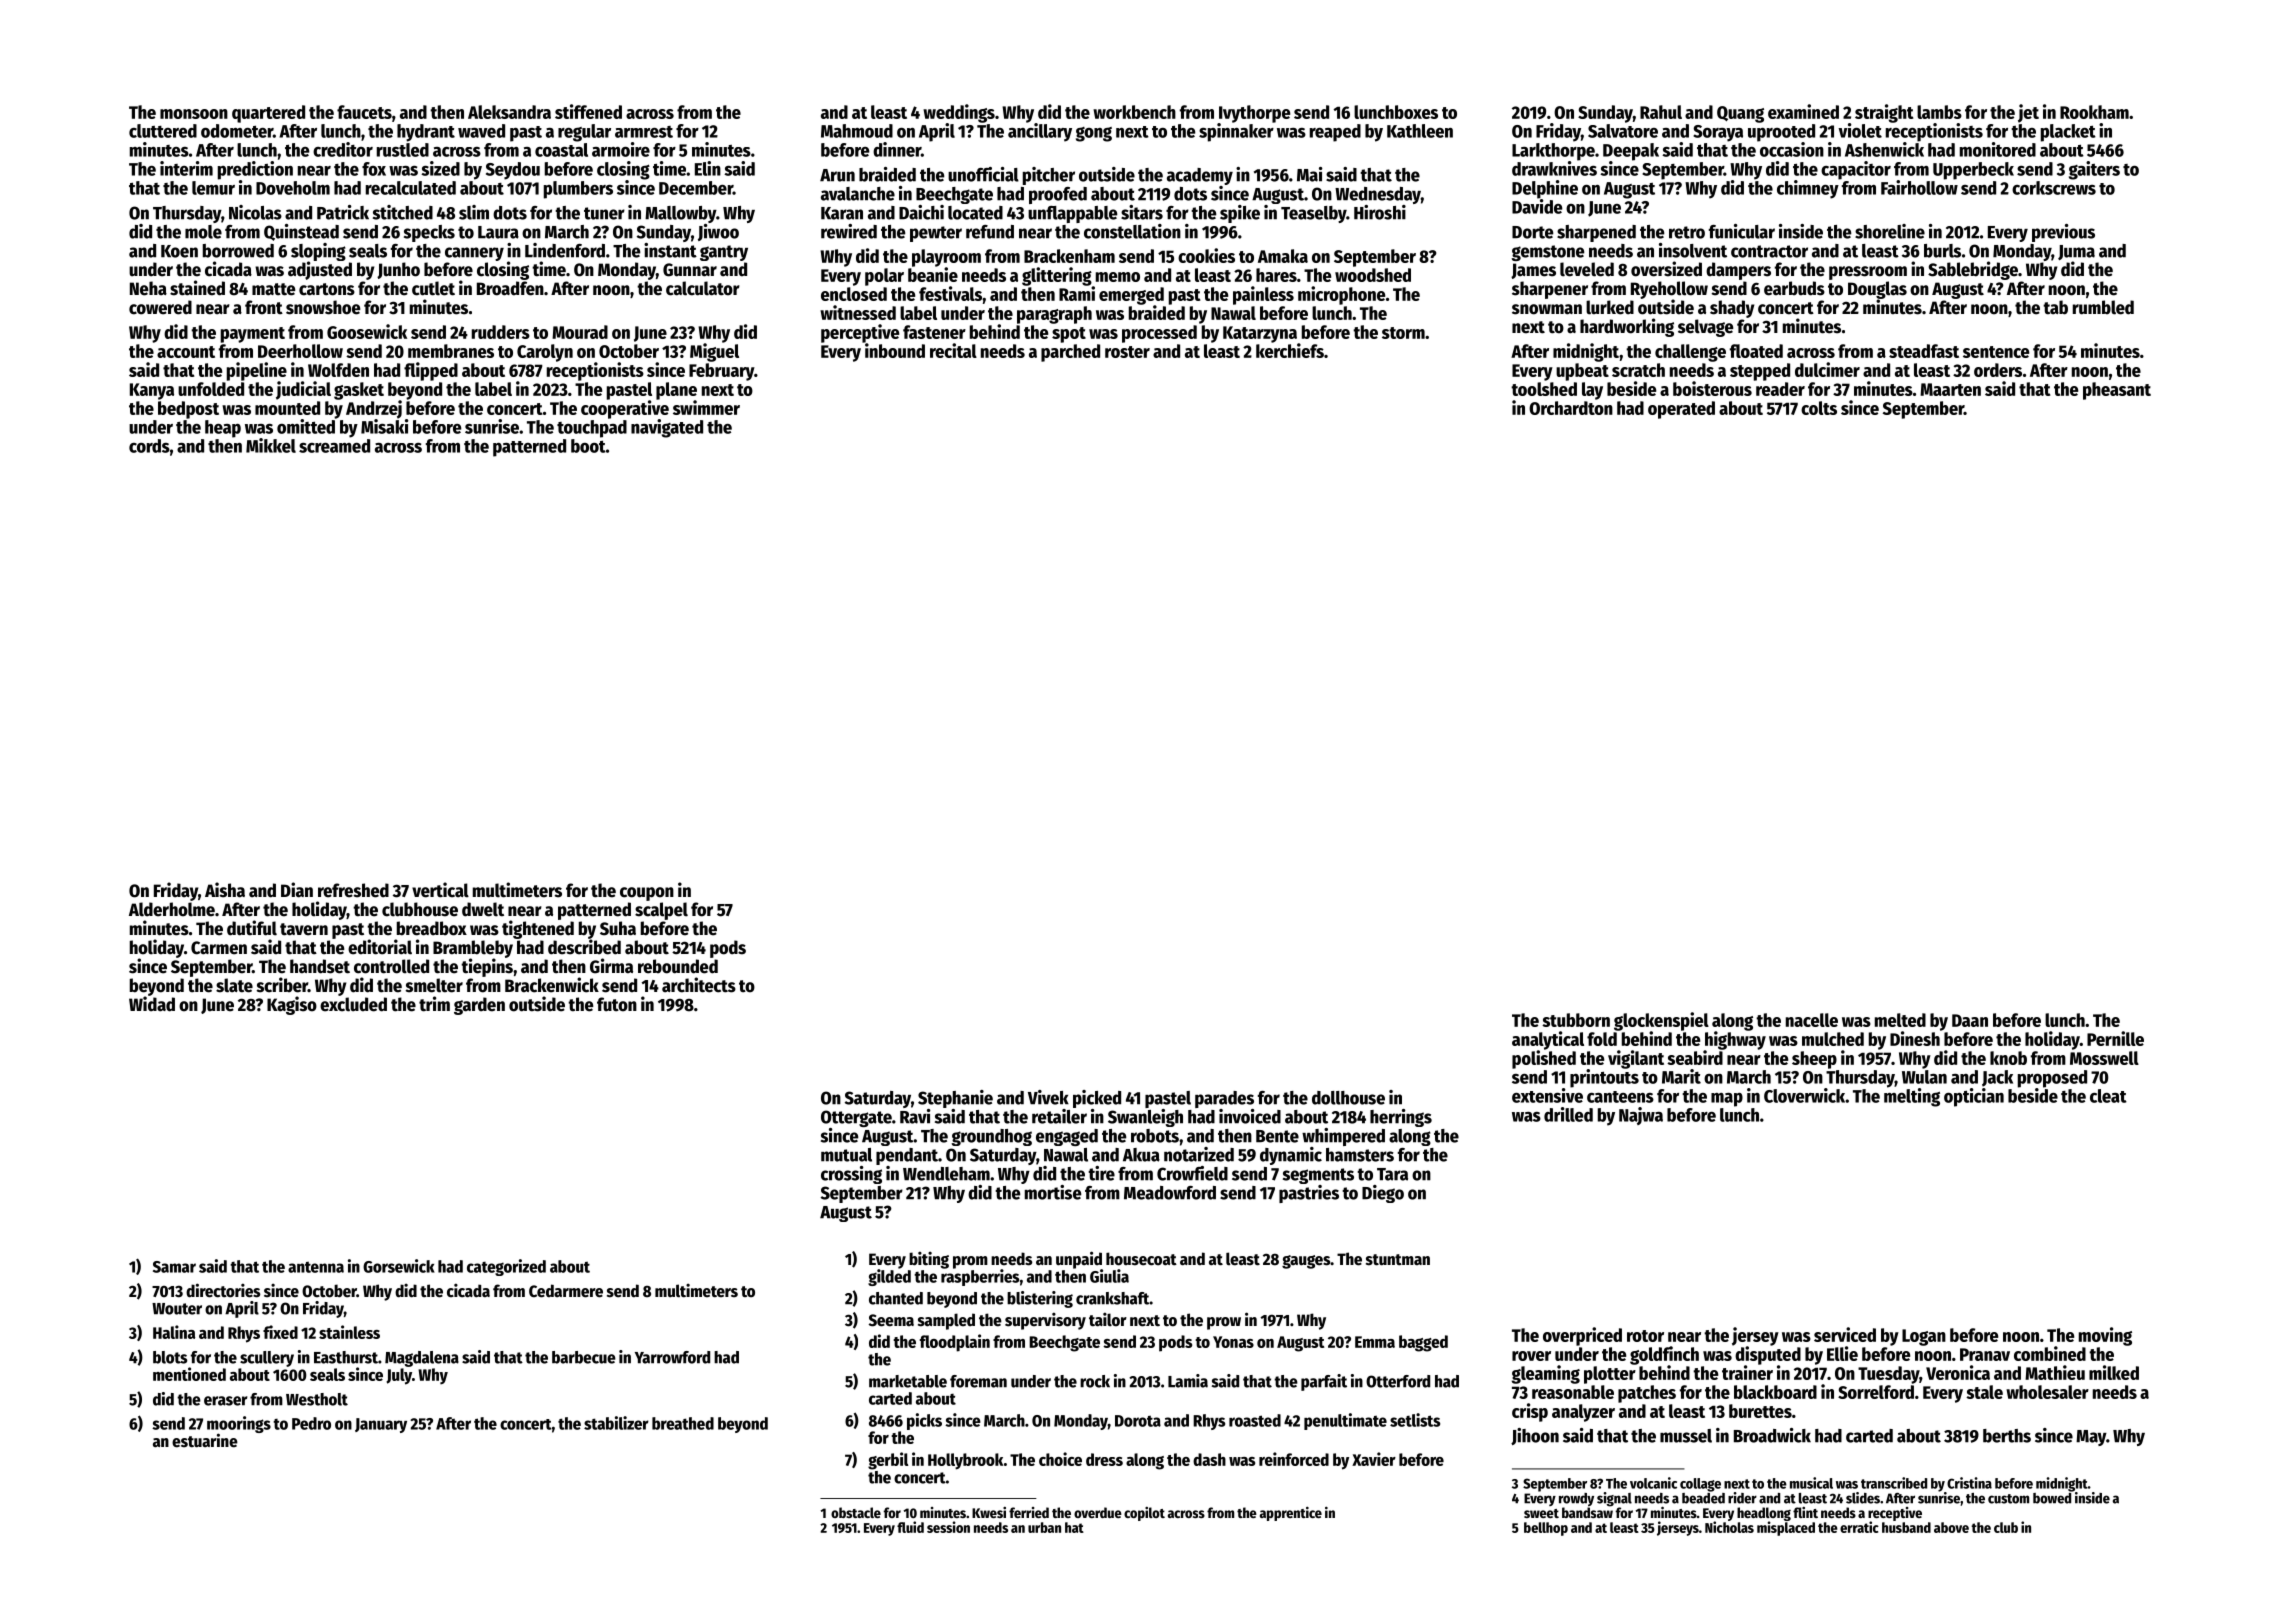  What do you see at coordinates (2052, 1498) in the image?
I see `bowed` at bounding box center [2052, 1498].
